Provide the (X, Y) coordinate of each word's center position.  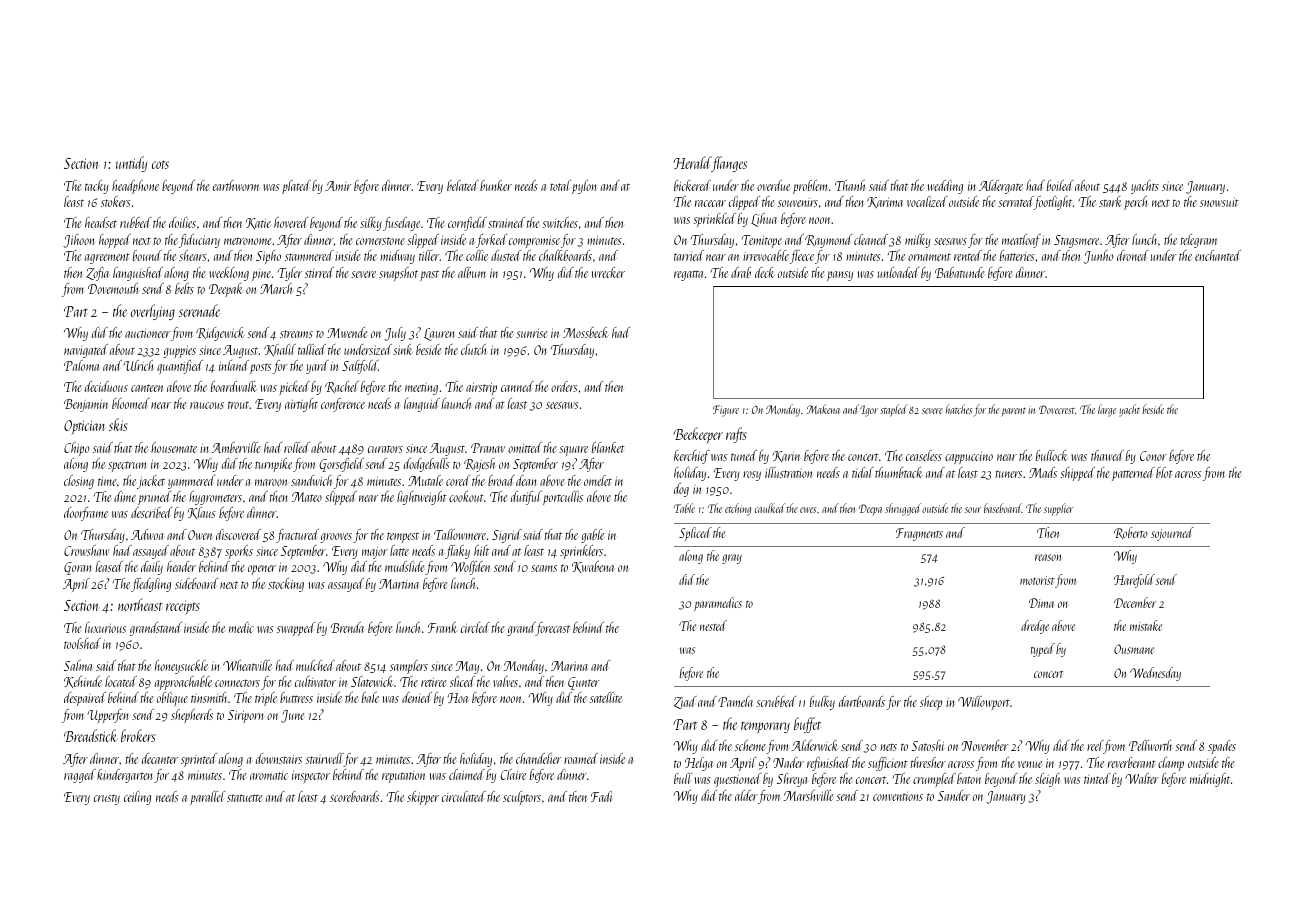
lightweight (422, 498)
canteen (147, 388)
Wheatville (247, 665)
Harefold (1134, 581)
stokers (116, 201)
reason (1048, 557)
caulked (770, 508)
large (1107, 410)
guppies (179, 351)
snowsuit (1219, 202)
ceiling (137, 798)
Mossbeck (586, 332)
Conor (1153, 456)
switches (560, 222)
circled (475, 627)
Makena (823, 409)
